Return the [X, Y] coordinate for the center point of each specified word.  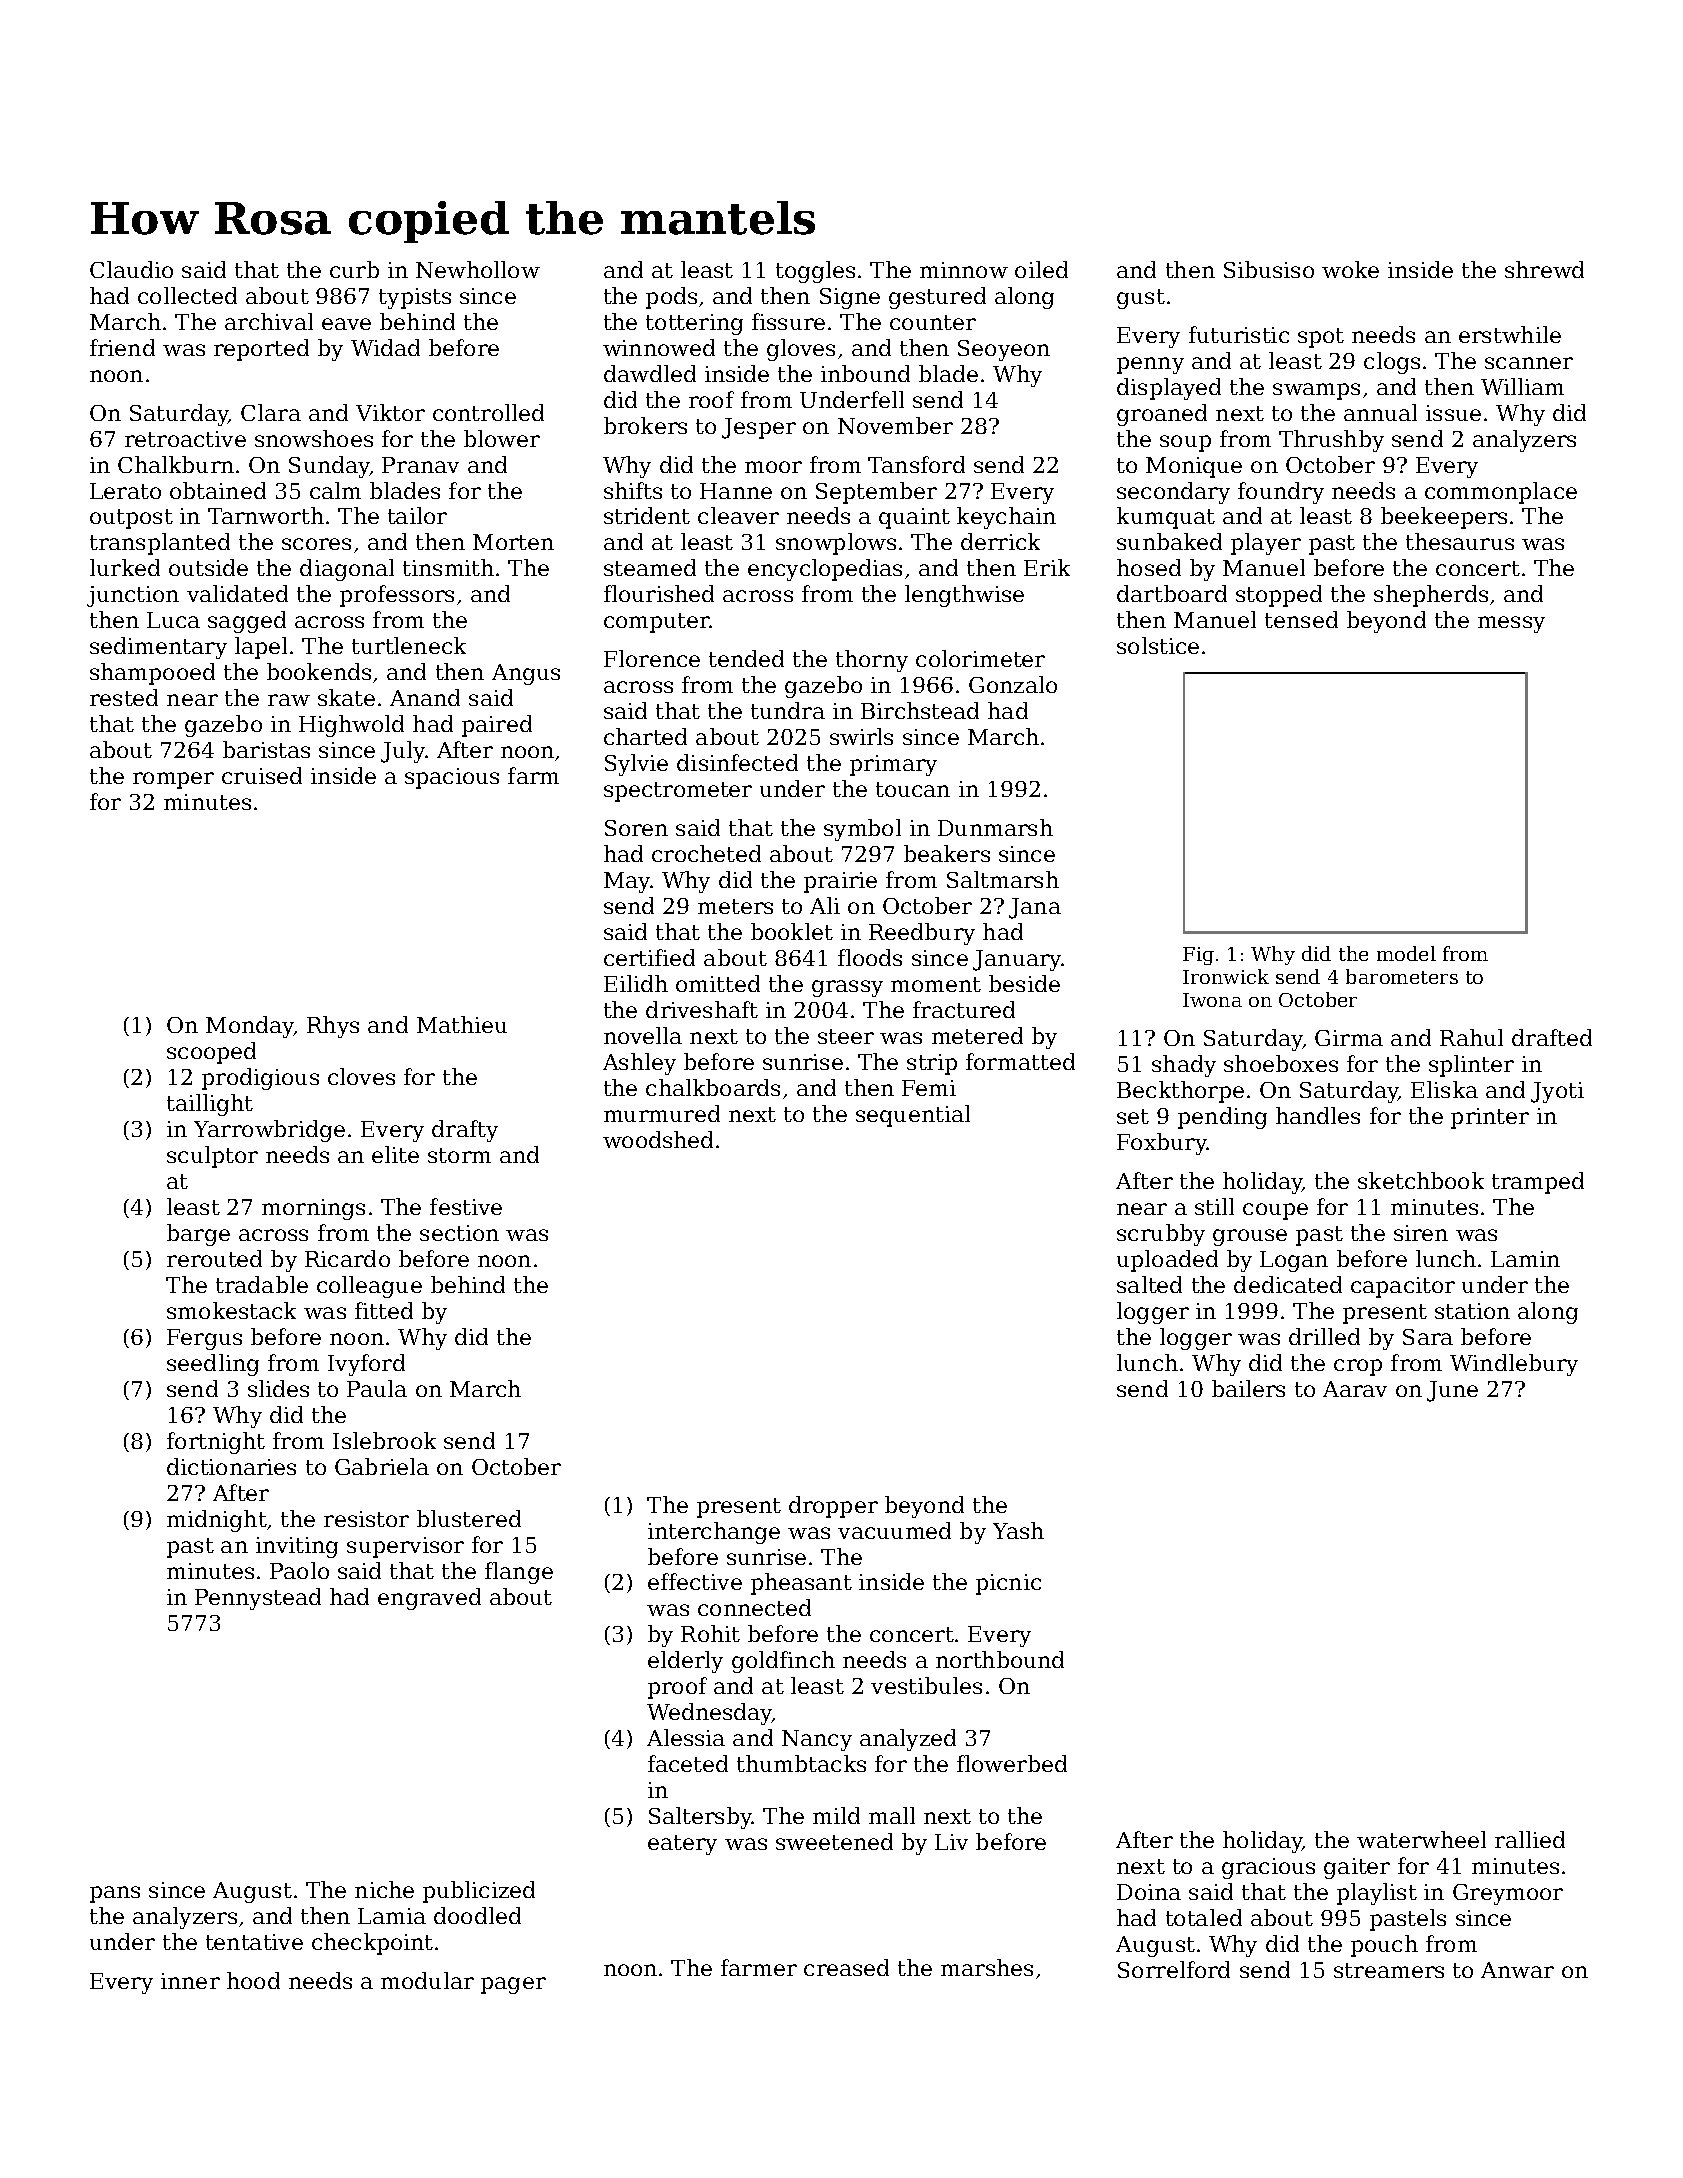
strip [932, 1064]
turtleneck [409, 645]
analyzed [908, 1740]
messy [1511, 624]
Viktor [390, 412]
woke [1350, 269]
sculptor [212, 1157]
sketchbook [1421, 1180]
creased [846, 1967]
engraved [429, 1599]
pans [115, 1894]
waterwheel [1421, 1839]
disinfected [737, 762]
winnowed [659, 347]
